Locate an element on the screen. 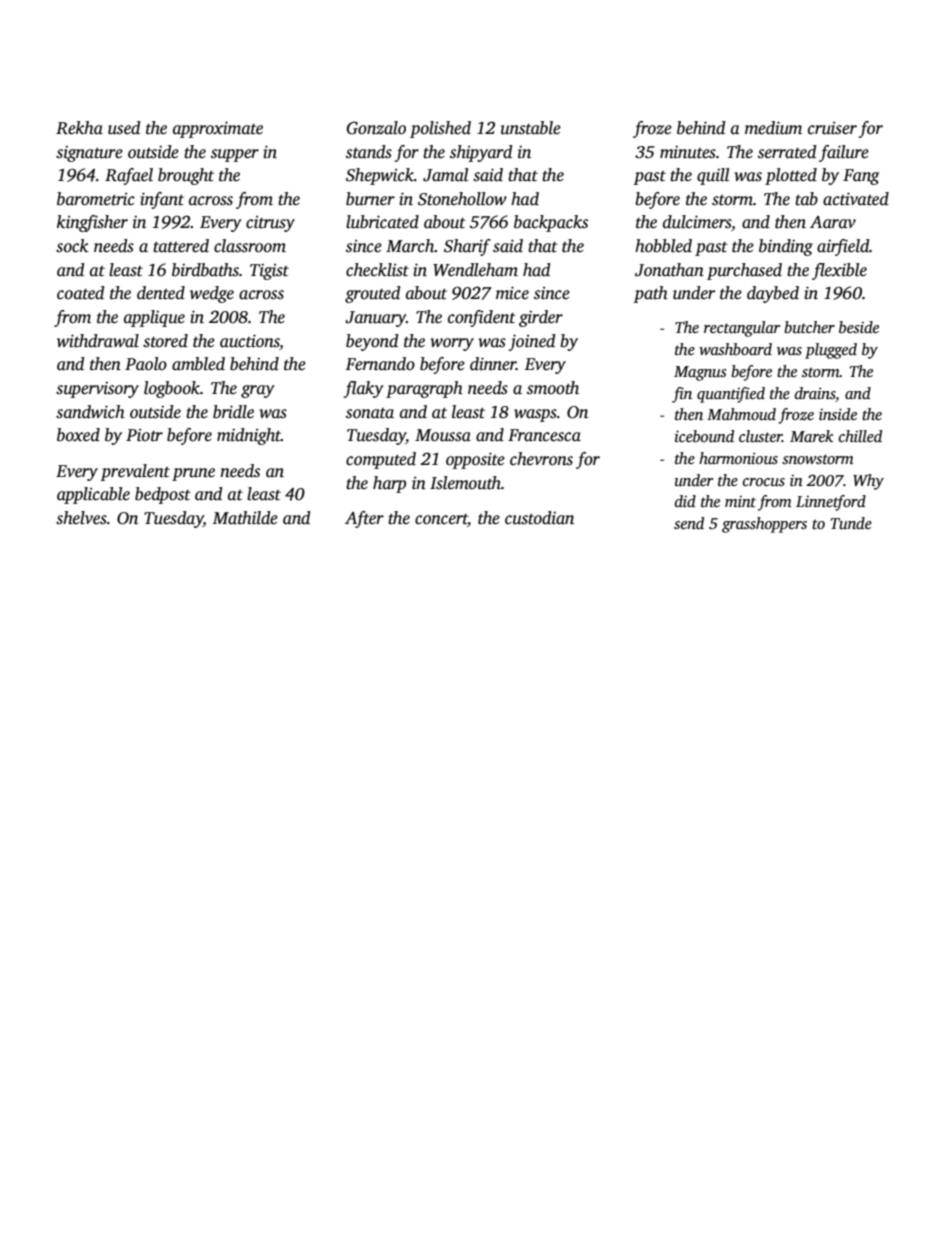  computed is located at coordinates (381, 460).
